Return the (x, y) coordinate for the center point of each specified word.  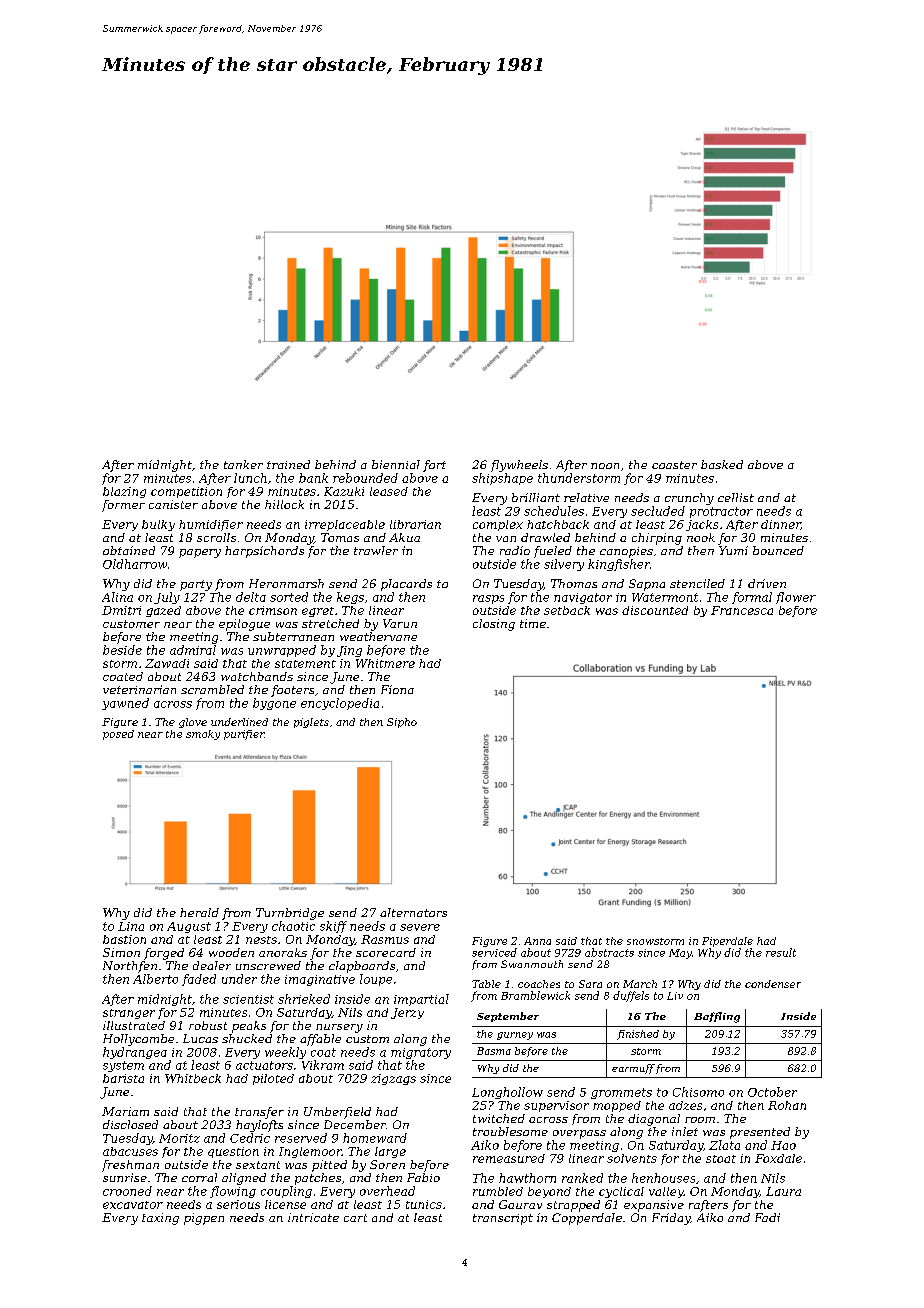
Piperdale (727, 942)
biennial (396, 464)
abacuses (130, 1151)
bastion (124, 939)
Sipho (402, 723)
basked (722, 464)
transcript (503, 1219)
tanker (243, 464)
